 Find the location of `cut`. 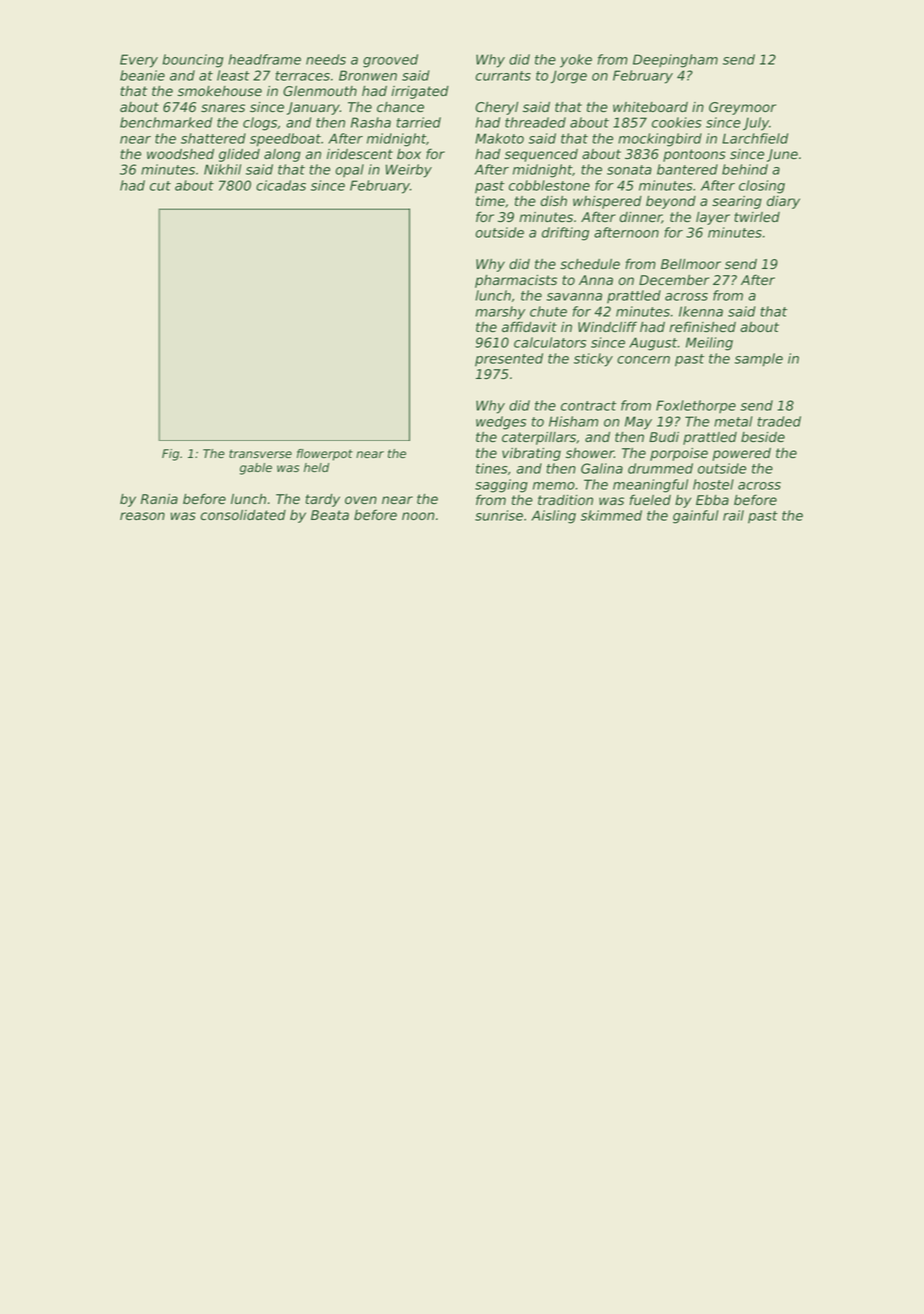

cut is located at coordinates (160, 186).
